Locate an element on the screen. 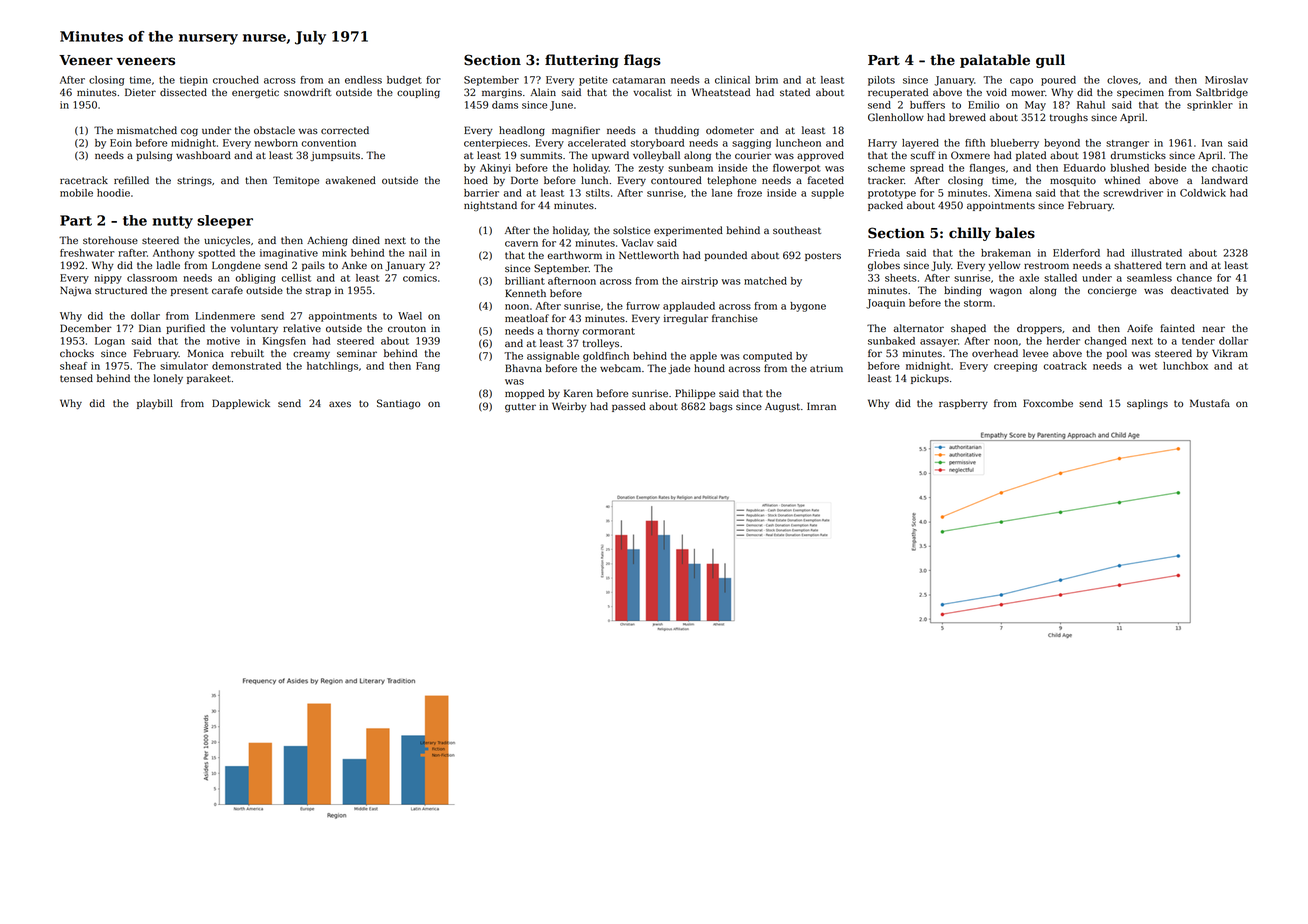 The height and width of the screenshot is (924, 1308). crouched is located at coordinates (236, 80).
